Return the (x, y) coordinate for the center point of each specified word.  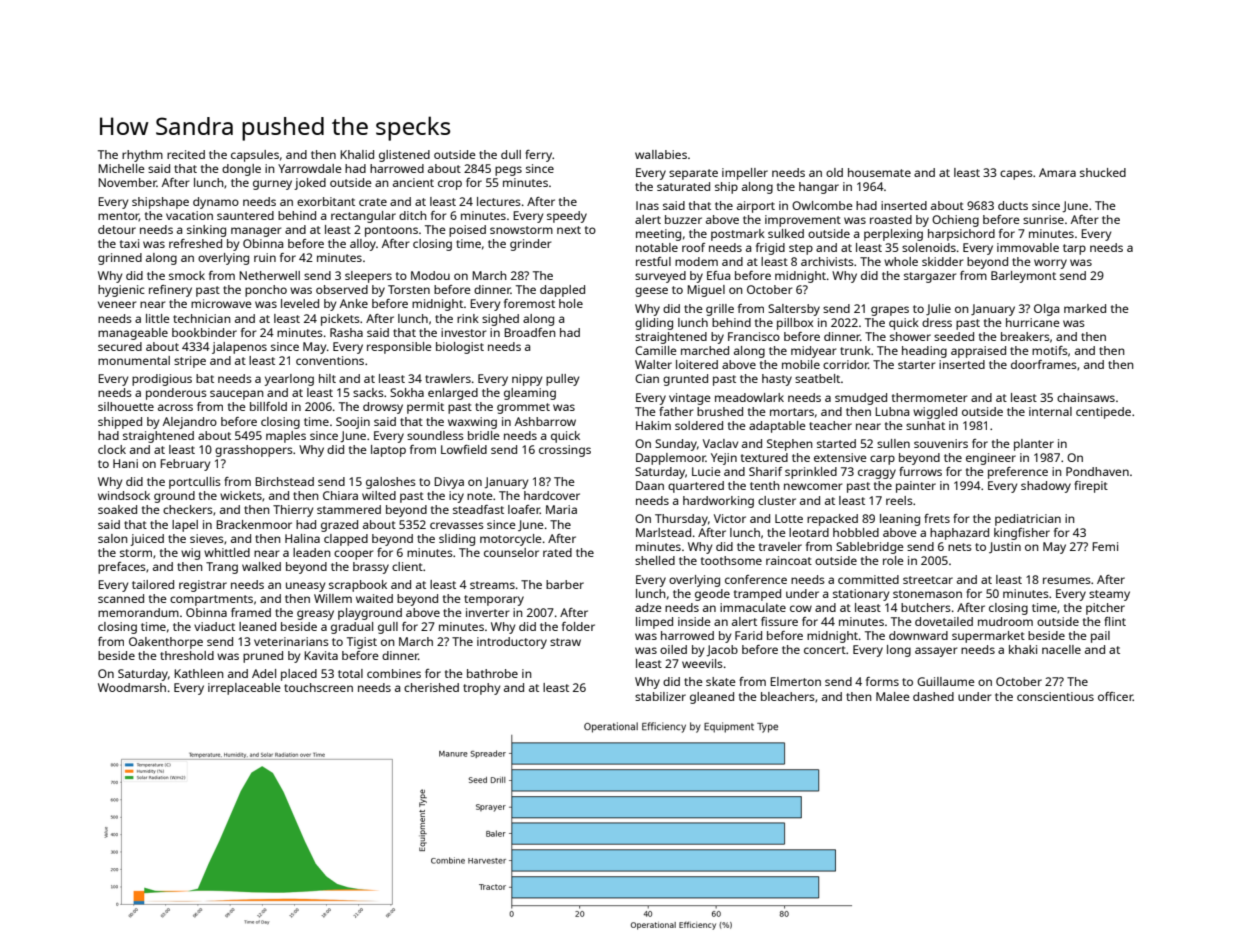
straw (565, 642)
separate (693, 174)
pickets (340, 320)
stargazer (930, 277)
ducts (1013, 205)
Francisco (754, 336)
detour (117, 229)
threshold (187, 655)
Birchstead (284, 481)
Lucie (706, 471)
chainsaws (1086, 397)
